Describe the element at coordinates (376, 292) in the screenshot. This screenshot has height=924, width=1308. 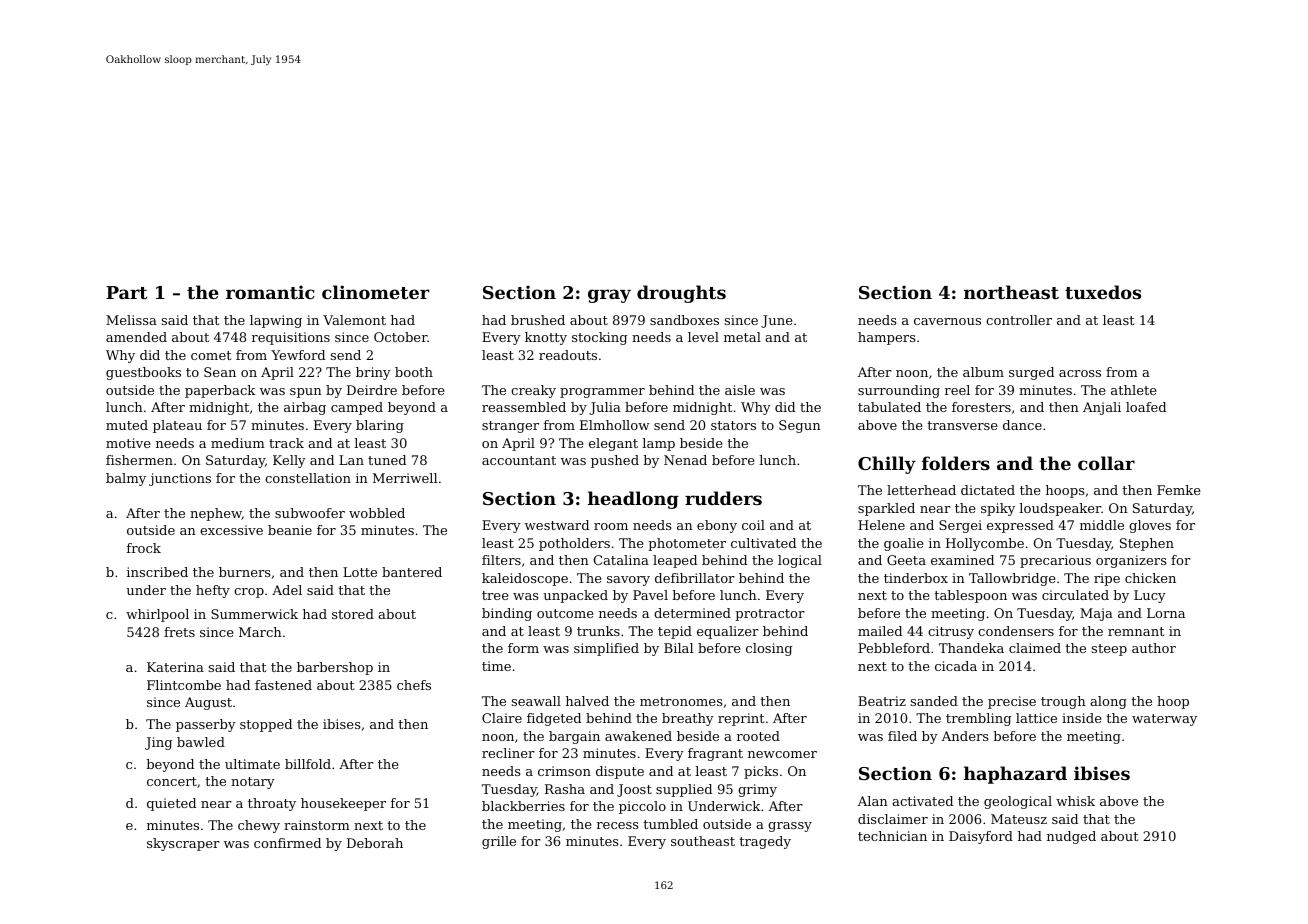
I see `clinometer` at that location.
